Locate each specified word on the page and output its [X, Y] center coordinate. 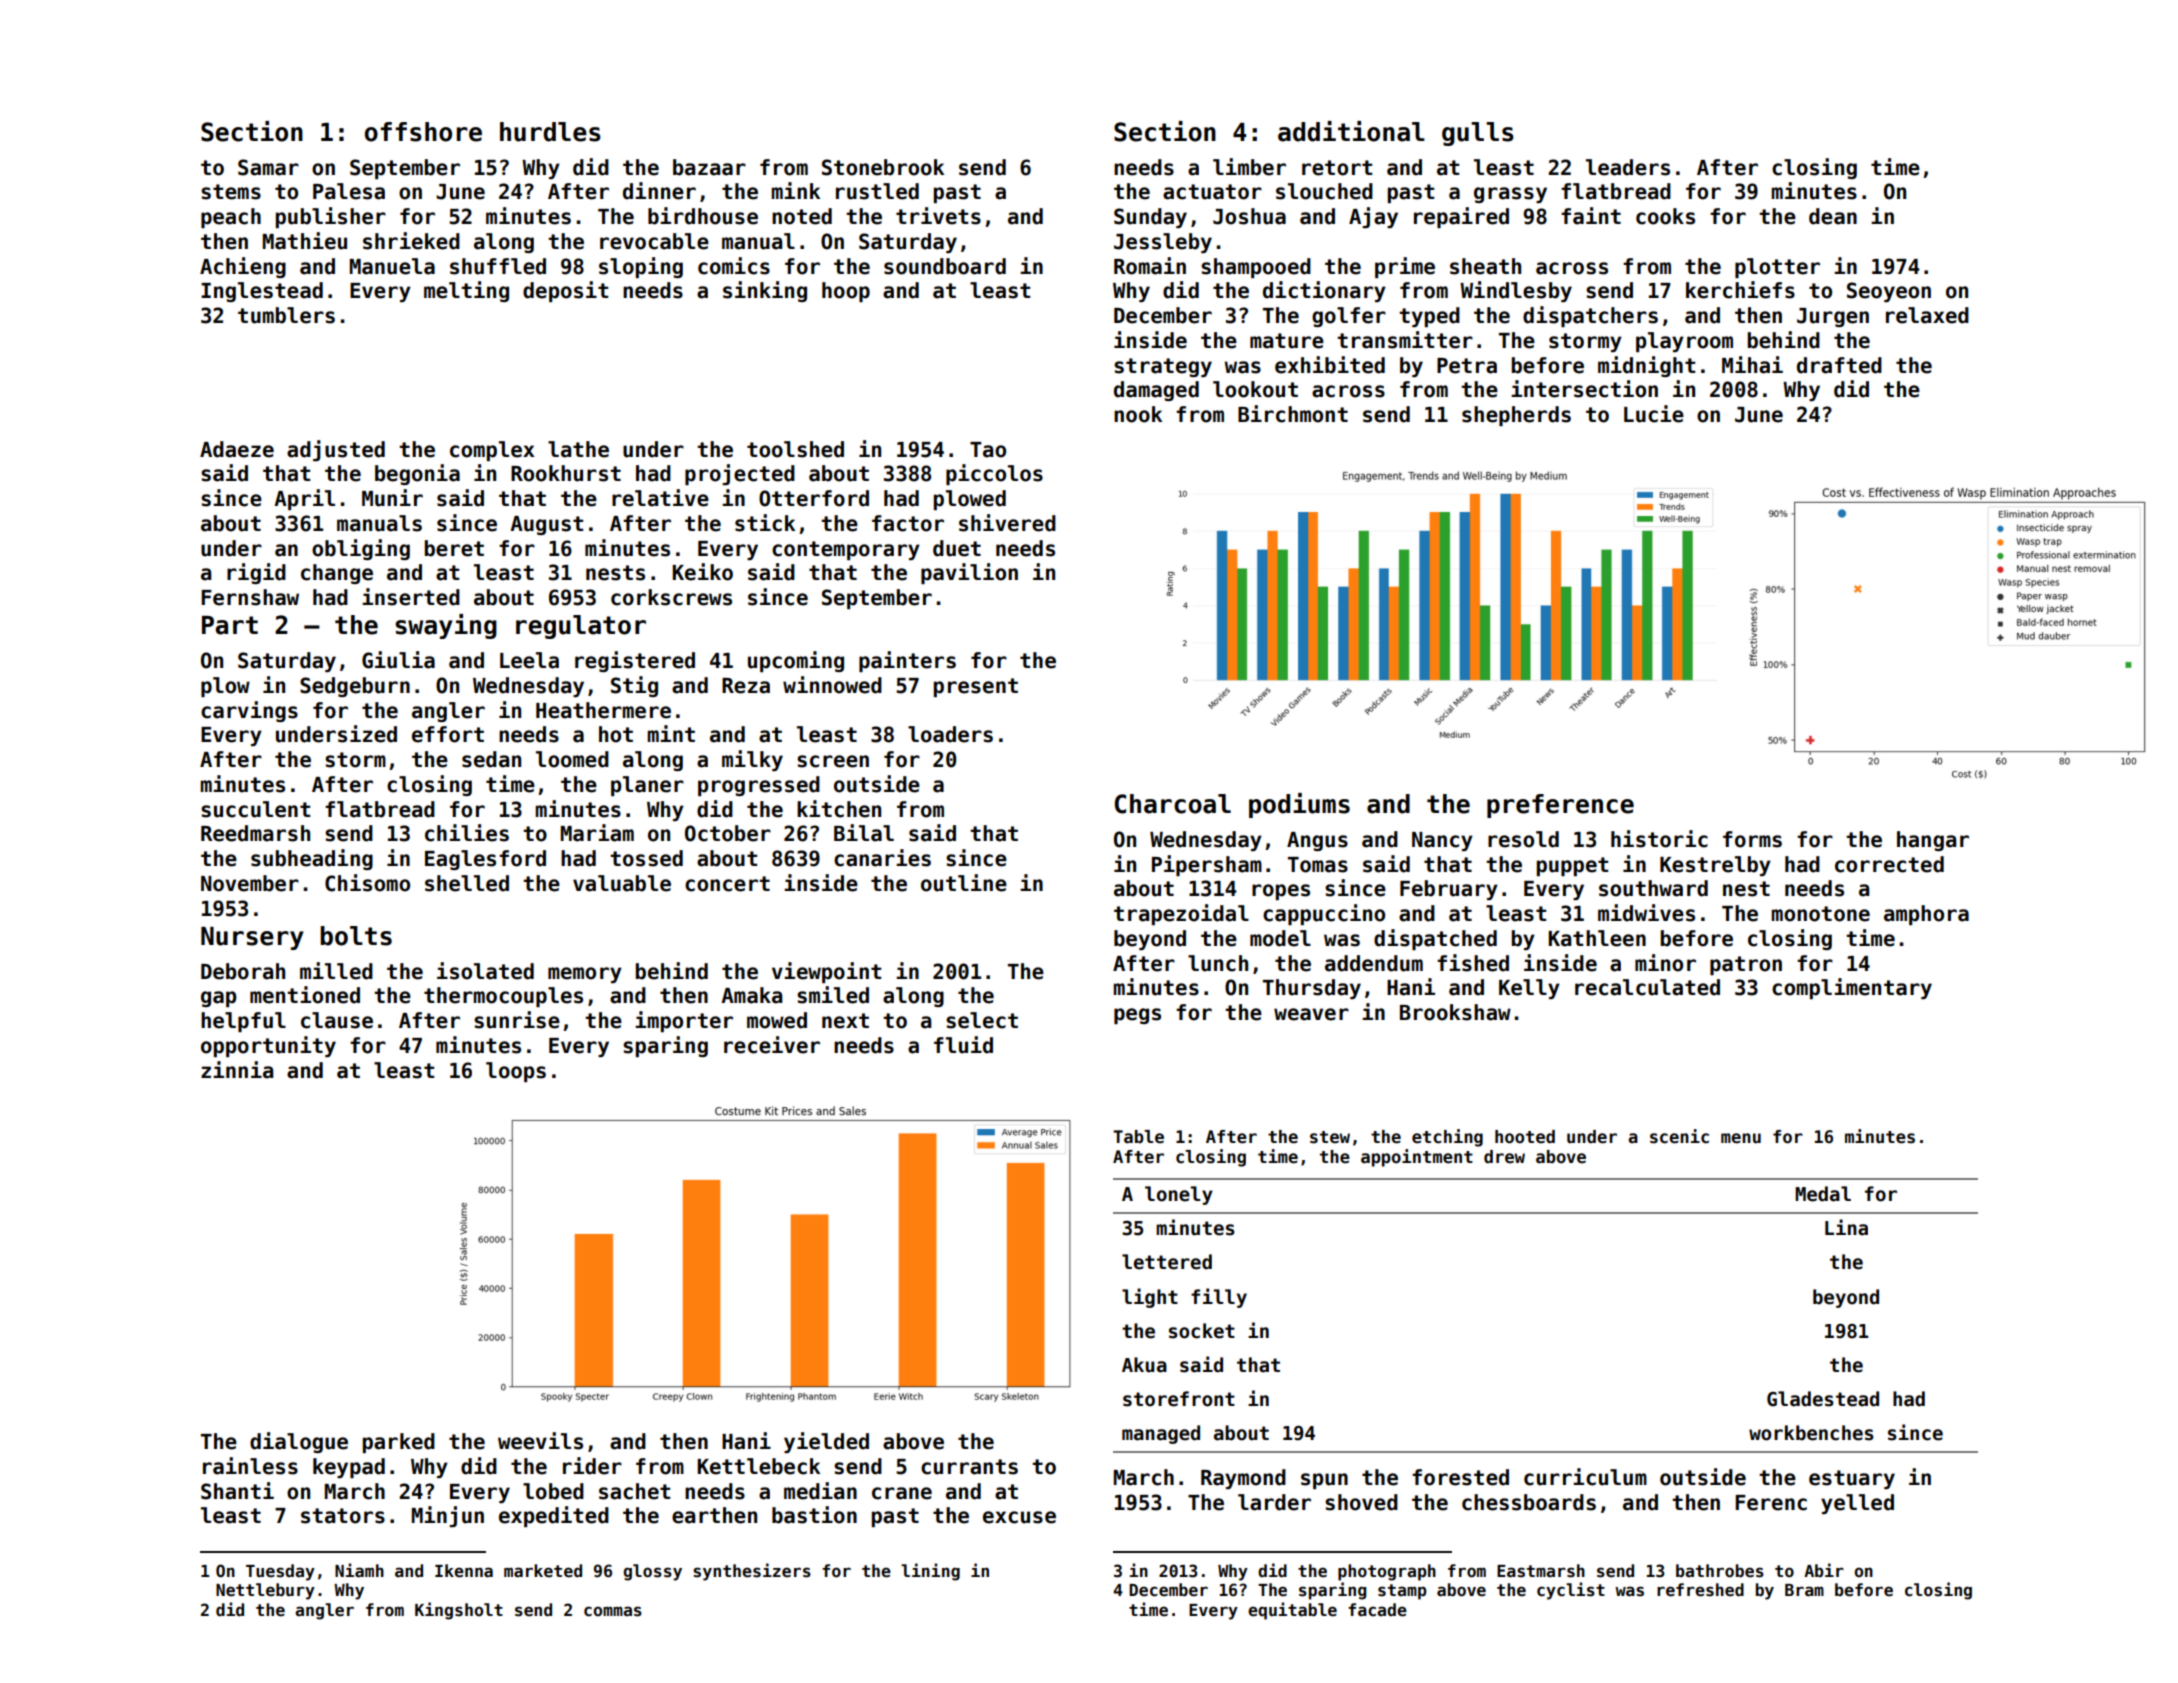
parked [399, 1443]
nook [1138, 414]
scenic [1679, 1136]
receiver [772, 1045]
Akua [1144, 1365]
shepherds [1516, 416]
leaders [1628, 167]
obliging [361, 549]
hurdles [550, 132]
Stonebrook [883, 167]
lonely [1179, 1195]
